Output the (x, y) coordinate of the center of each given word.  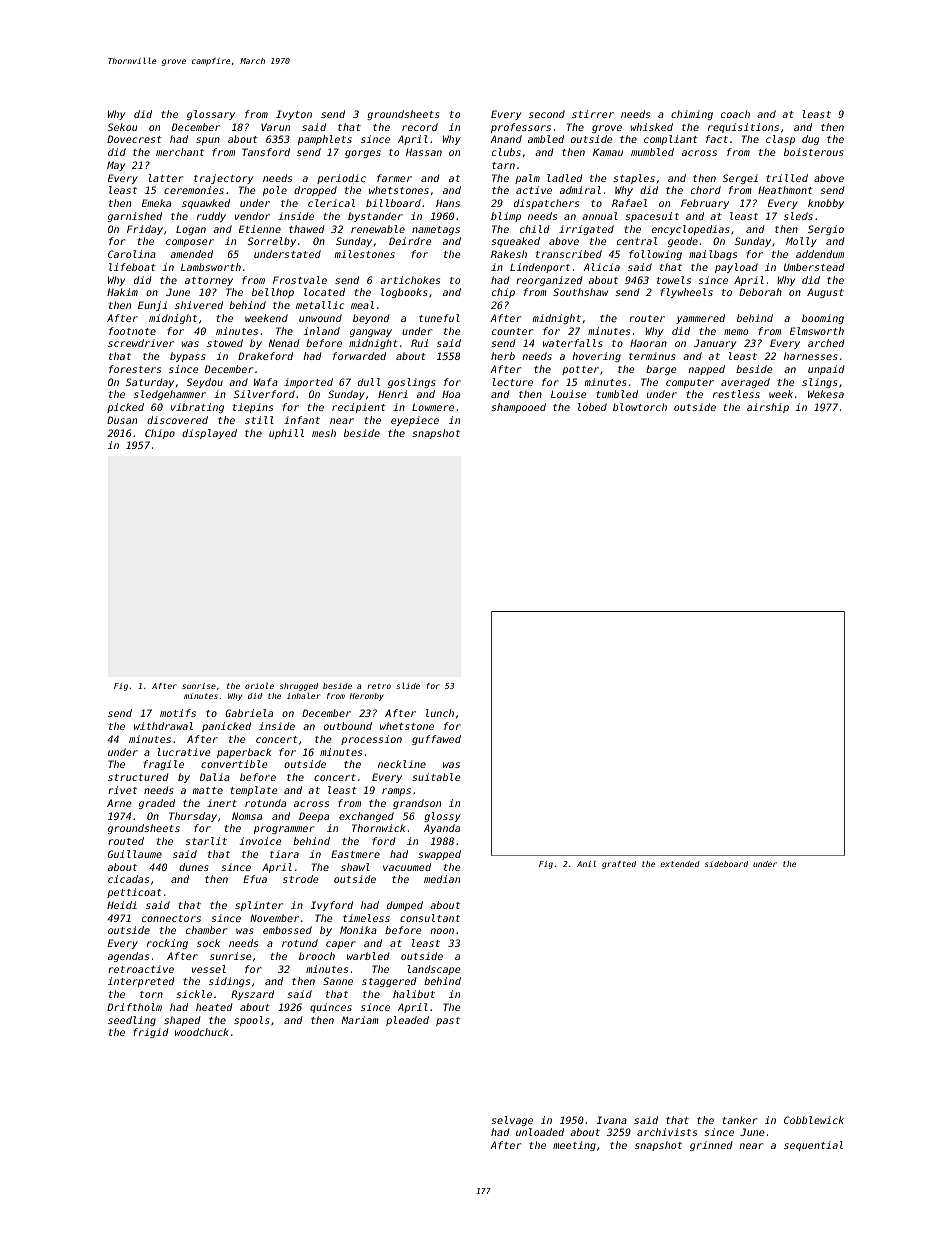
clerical (331, 203)
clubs (506, 152)
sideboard (726, 864)
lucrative (184, 752)
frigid (151, 1033)
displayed (209, 434)
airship (768, 408)
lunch (440, 713)
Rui (420, 343)
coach (735, 114)
